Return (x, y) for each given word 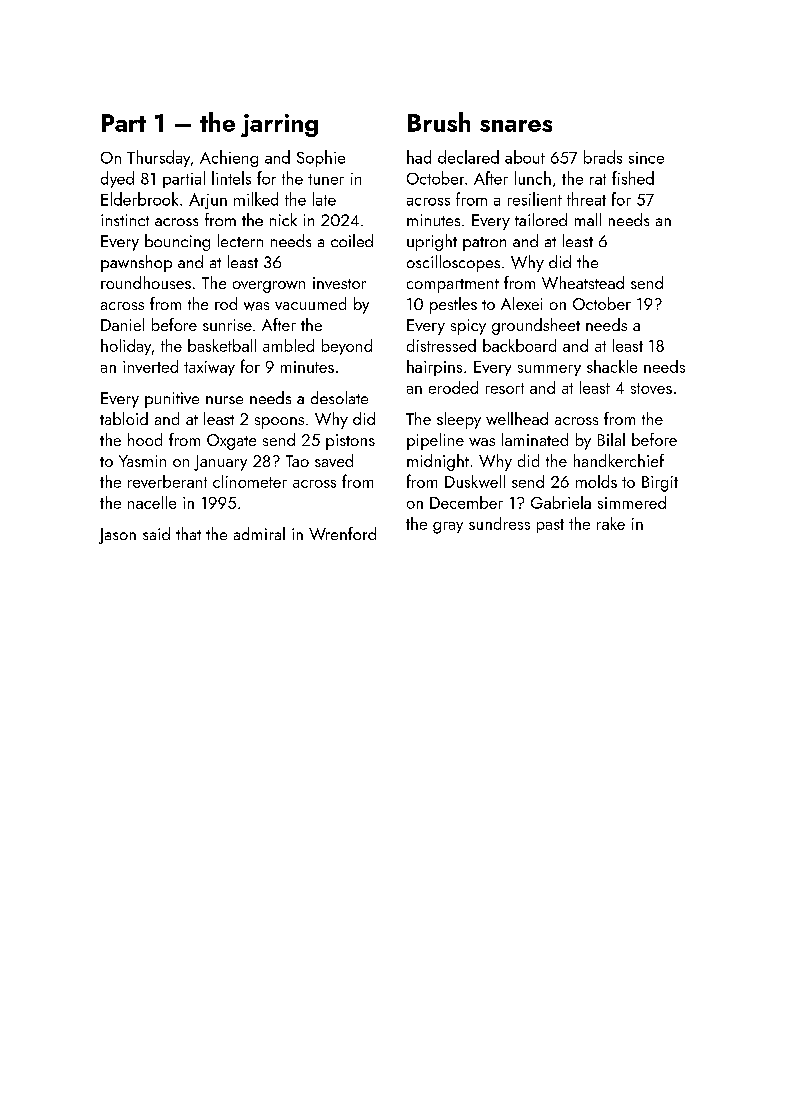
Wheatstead (583, 282)
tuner (326, 179)
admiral (259, 533)
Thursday (158, 158)
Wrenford (342, 533)
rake (611, 523)
